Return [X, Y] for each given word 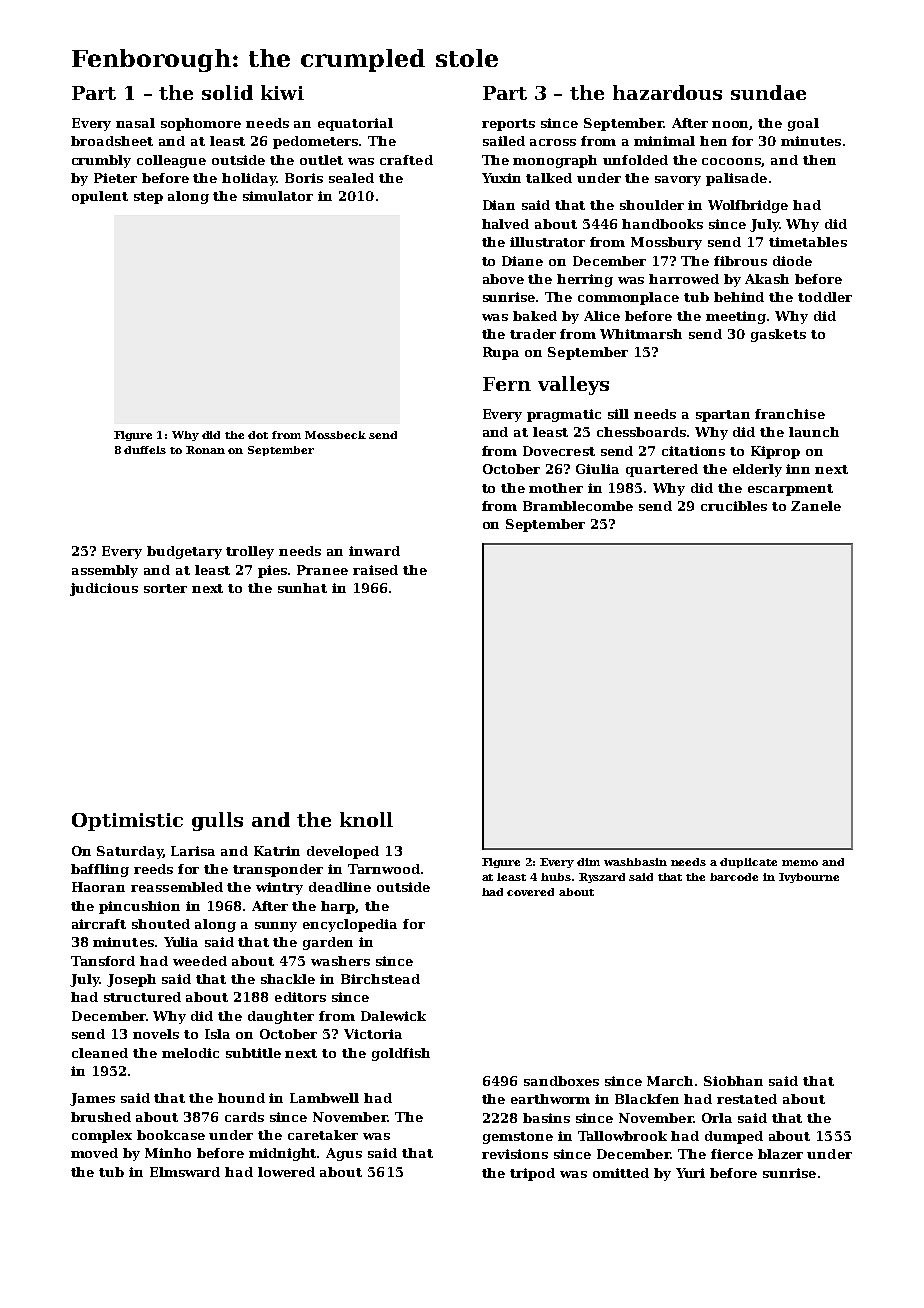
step [148, 198]
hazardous [667, 92]
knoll [366, 819]
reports [508, 125]
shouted [161, 924]
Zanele [816, 506]
